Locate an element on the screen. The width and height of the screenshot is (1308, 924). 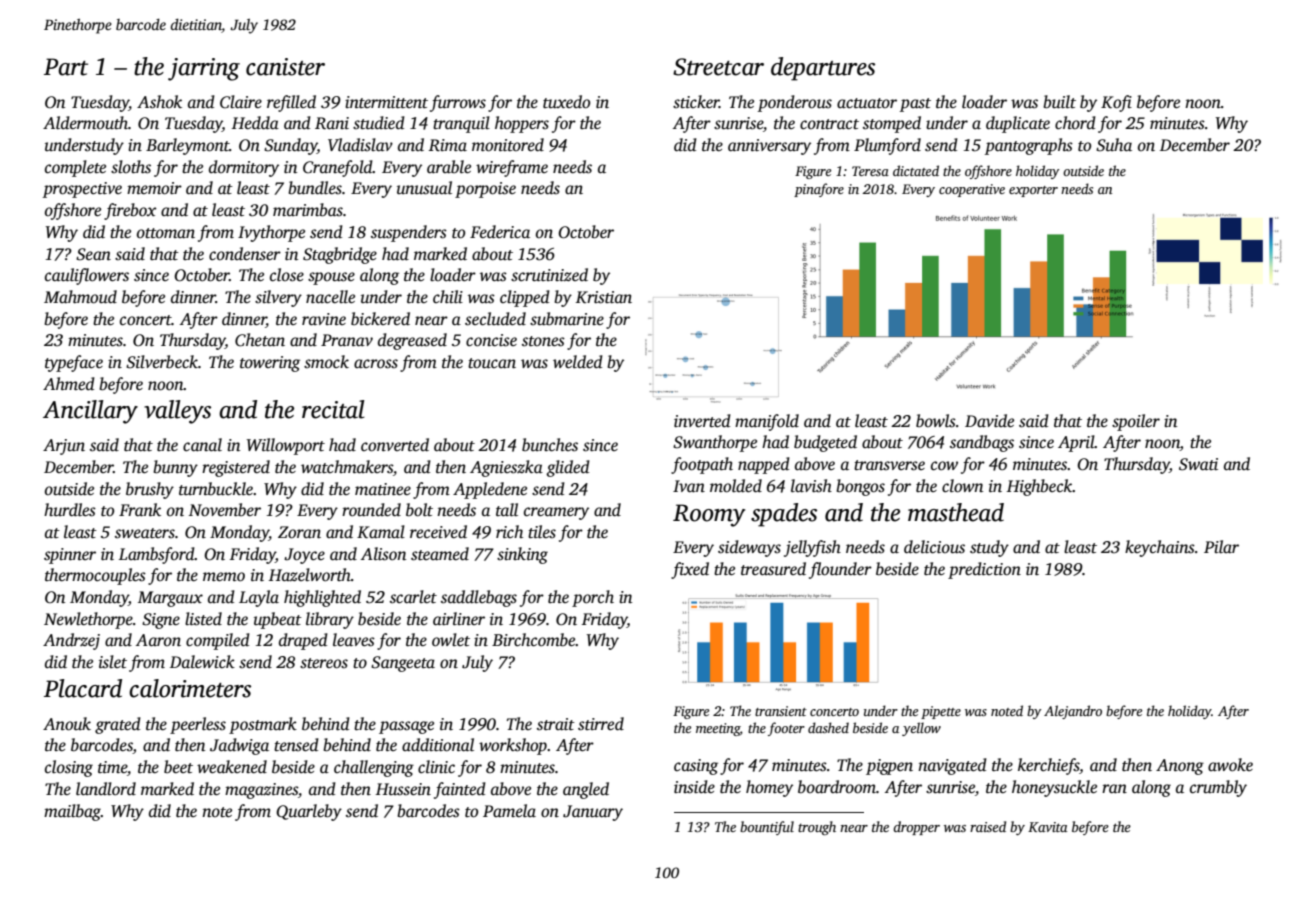
clinic is located at coordinates (436, 767).
